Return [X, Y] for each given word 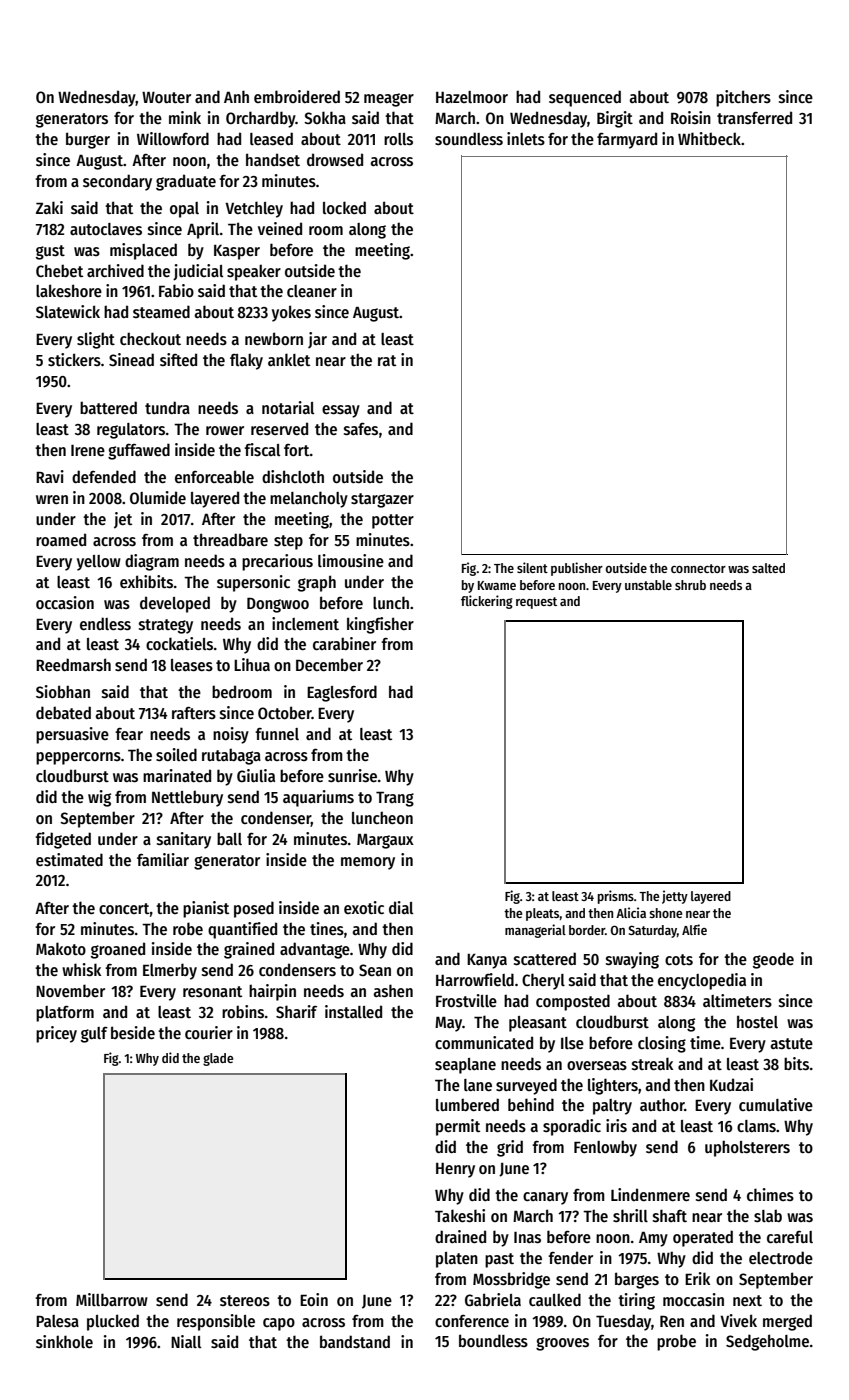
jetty [675, 897]
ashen [393, 990]
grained [249, 950]
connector [698, 568]
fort [297, 450]
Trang [395, 799]
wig [99, 798]
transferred [754, 117]
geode [773, 960]
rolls [398, 139]
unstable [648, 585]
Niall [186, 1341]
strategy [166, 626]
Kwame [497, 585]
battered [108, 407]
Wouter [166, 97]
